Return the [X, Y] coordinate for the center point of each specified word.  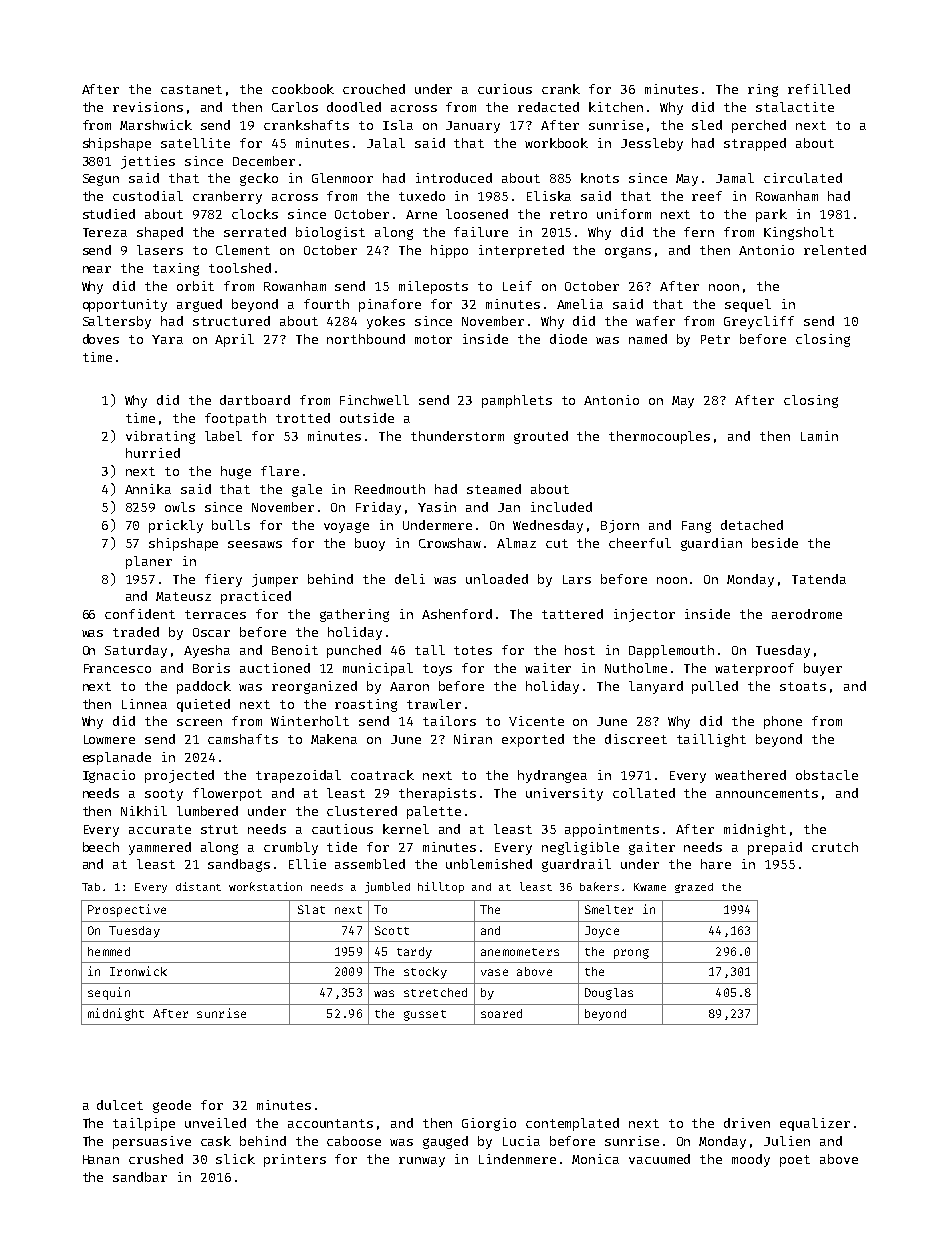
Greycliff [759, 322]
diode [568, 339]
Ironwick [138, 971]
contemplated [572, 1124]
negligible [580, 848]
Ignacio [109, 776]
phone [783, 722]
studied [109, 214]
